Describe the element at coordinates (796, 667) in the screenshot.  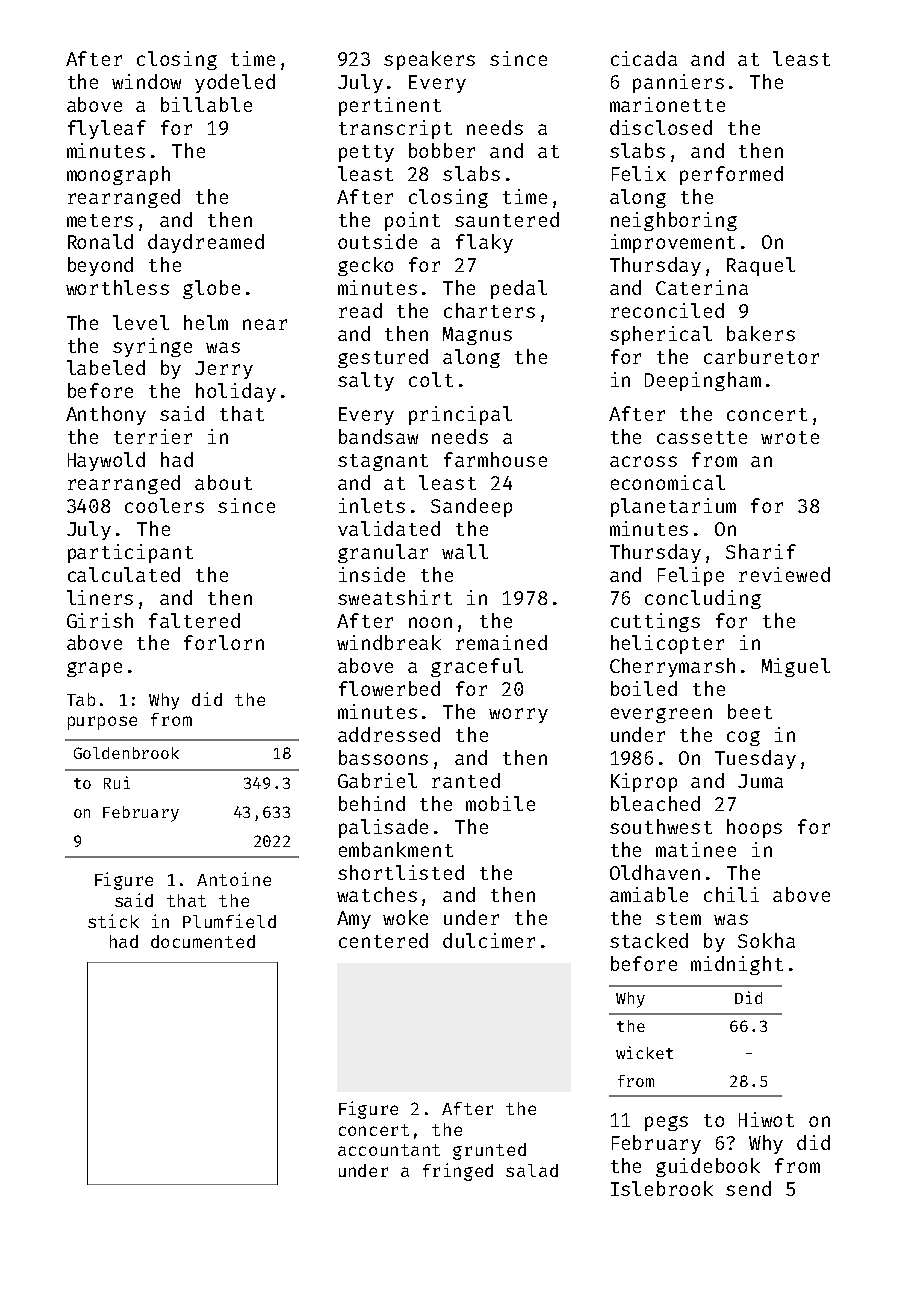
I see `Miguel` at that location.
